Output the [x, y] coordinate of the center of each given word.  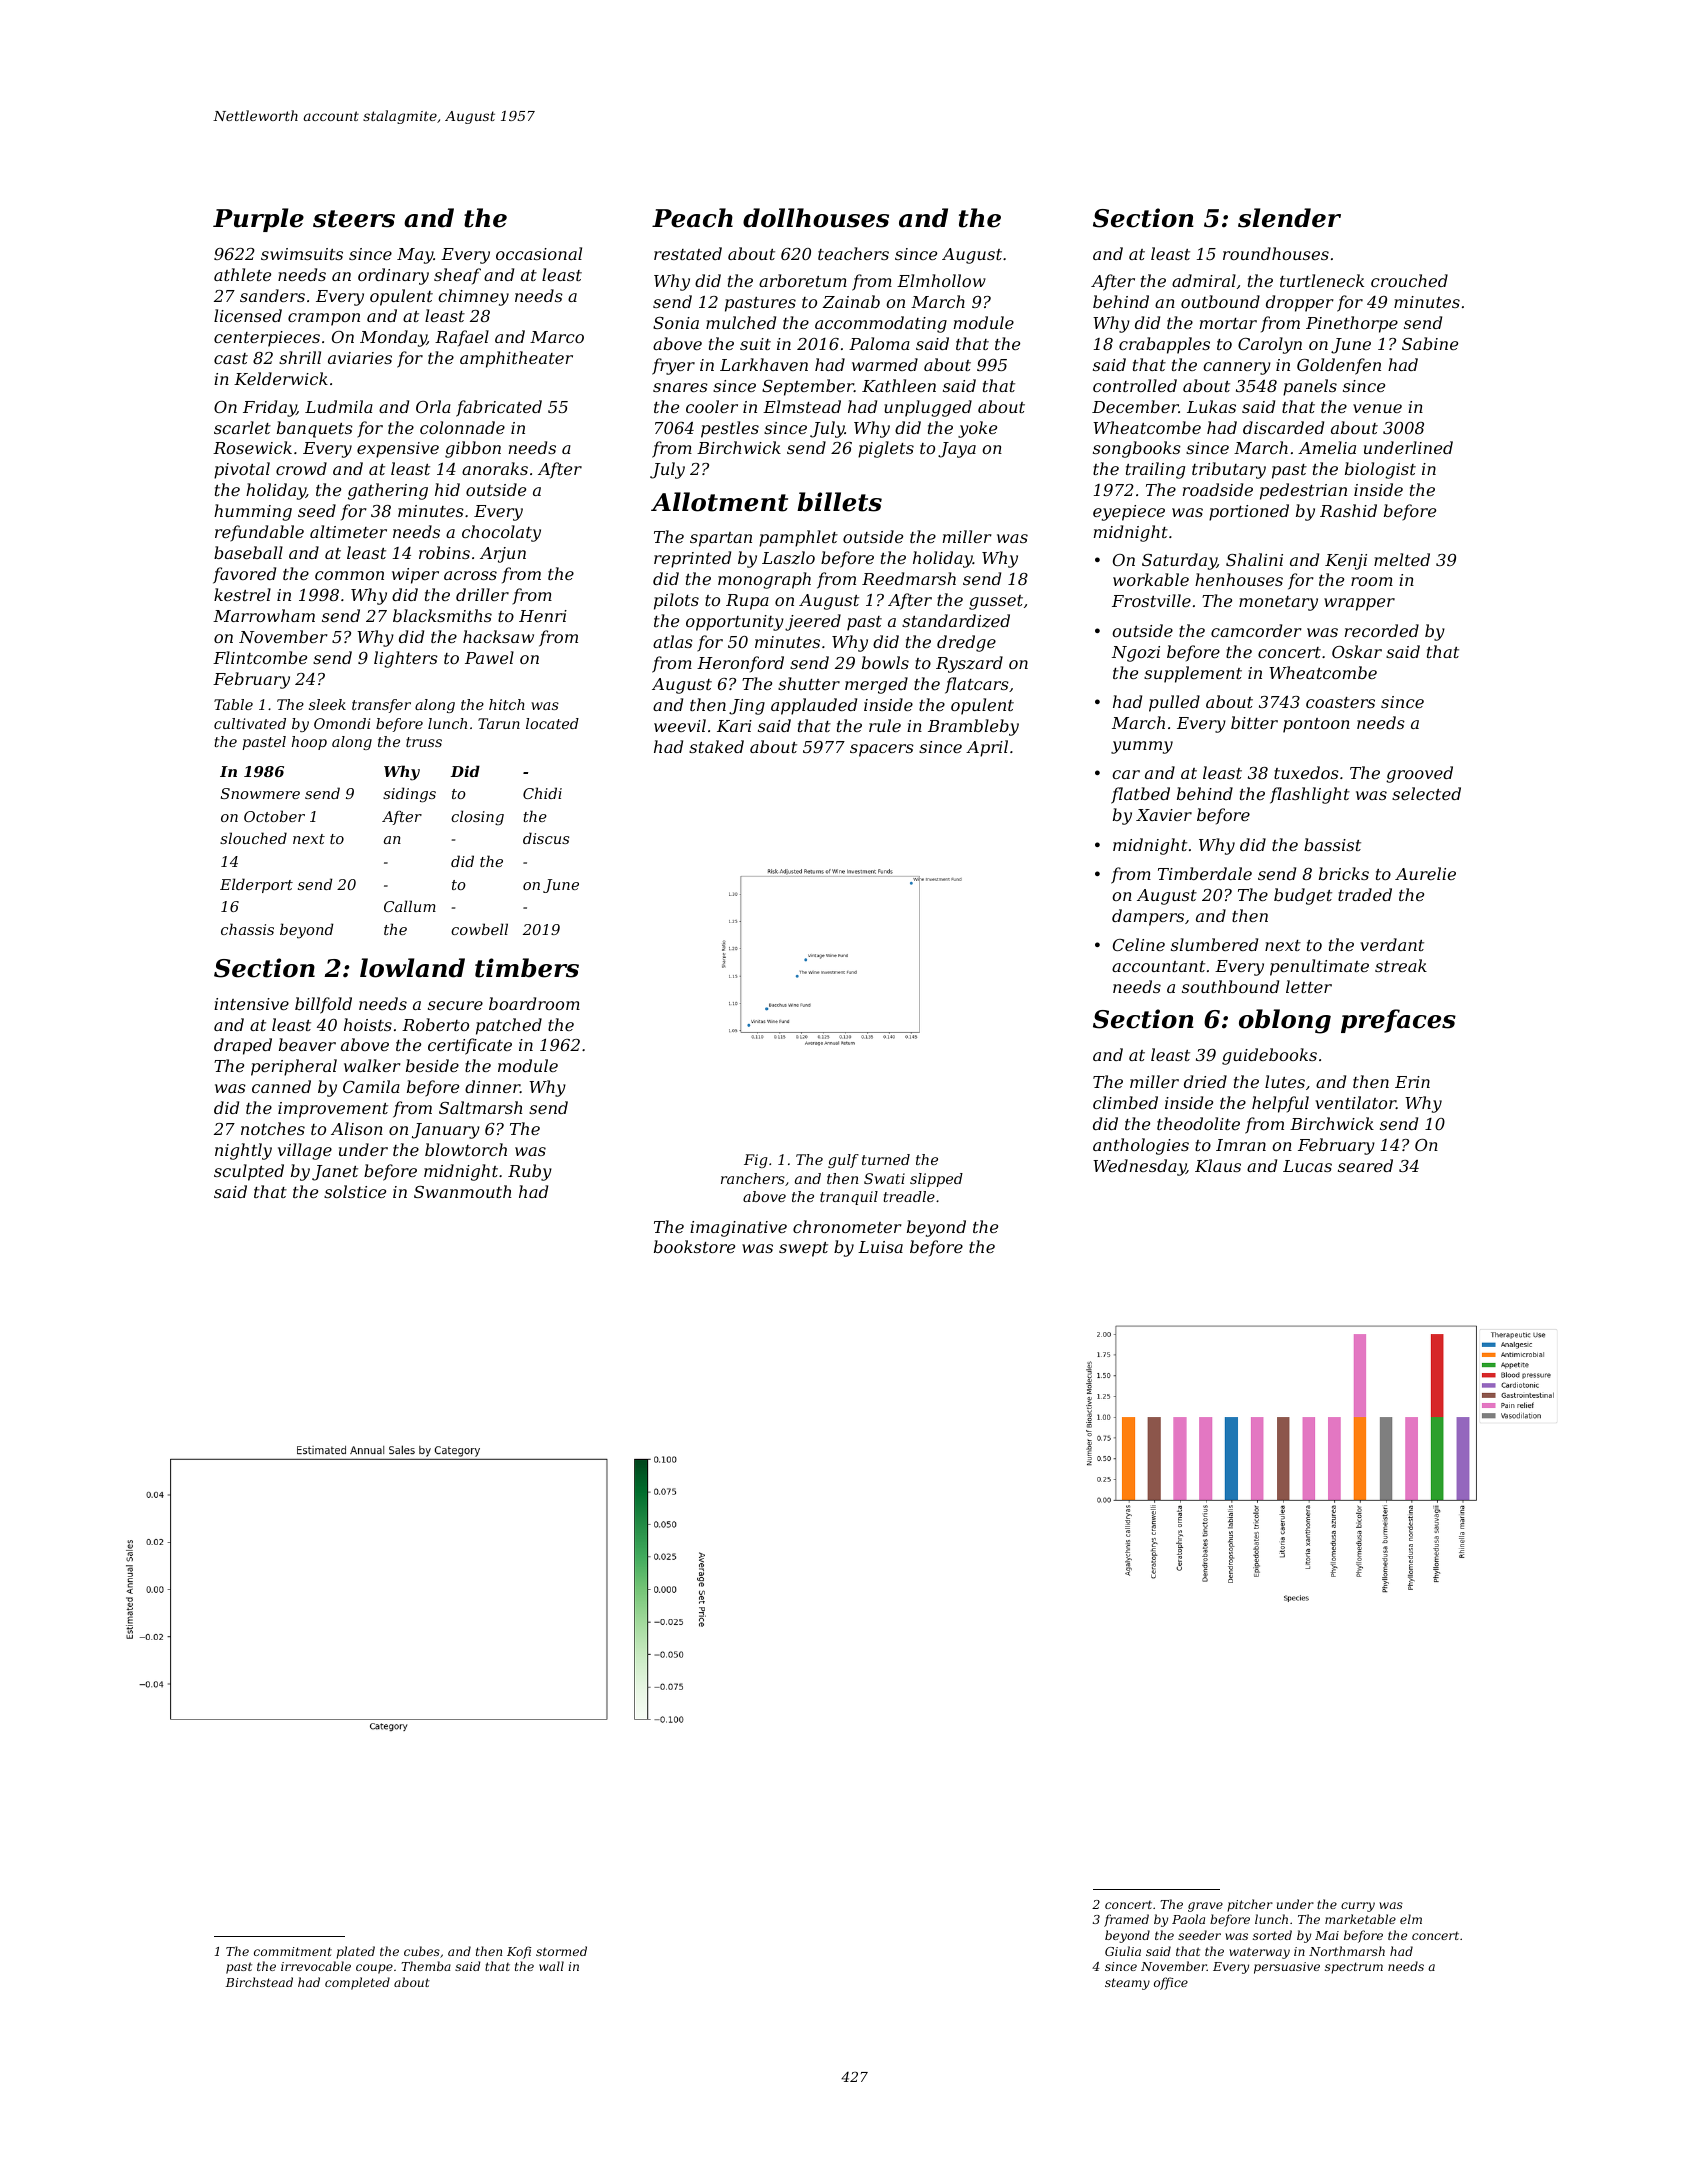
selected [1426, 793]
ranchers [753, 1178]
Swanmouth [462, 1191]
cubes [422, 1951]
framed [1126, 1920]
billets [839, 502]
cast [231, 358]
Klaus [1218, 1165]
